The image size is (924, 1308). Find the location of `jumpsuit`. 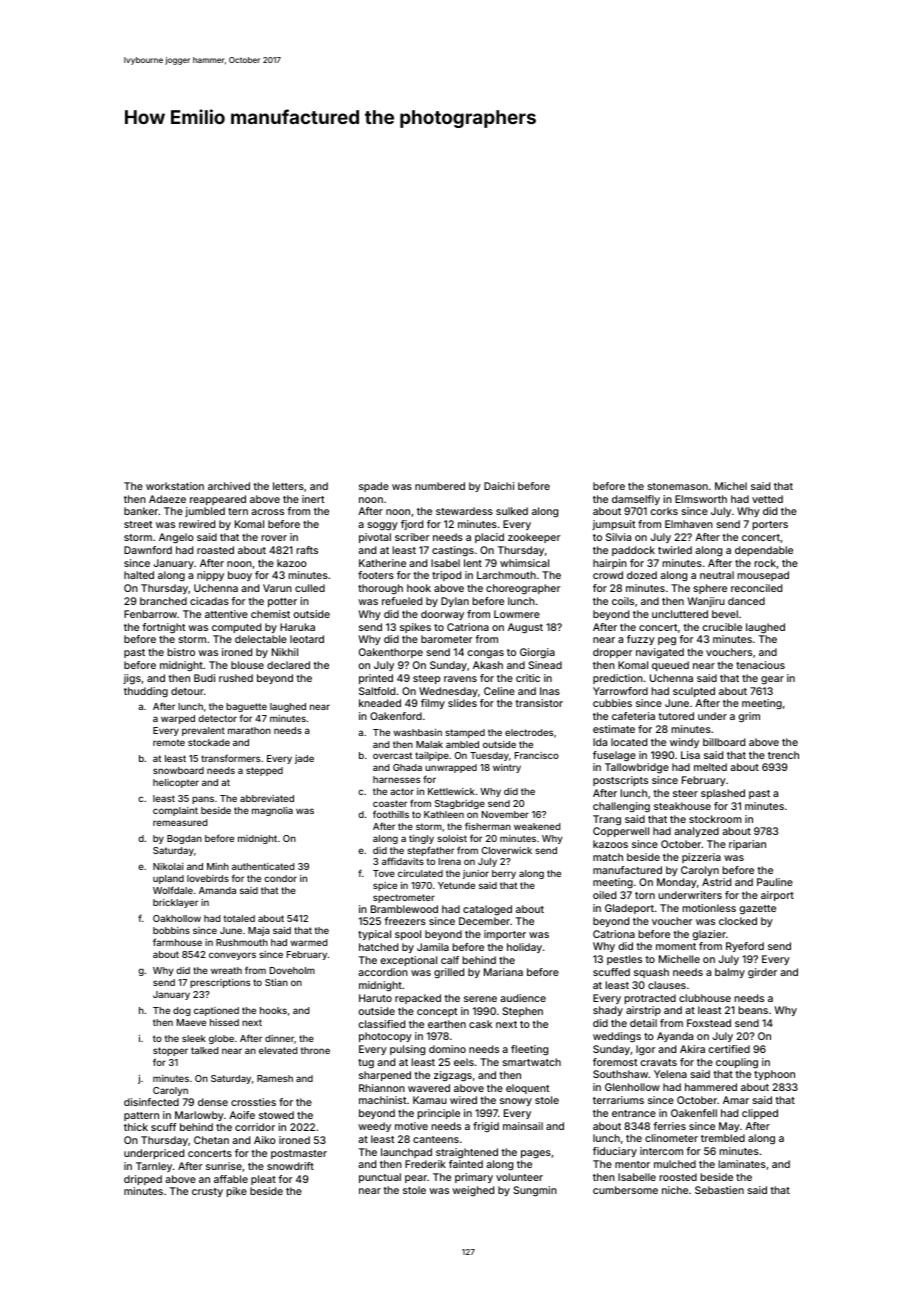

jumpsuit is located at coordinates (613, 525).
